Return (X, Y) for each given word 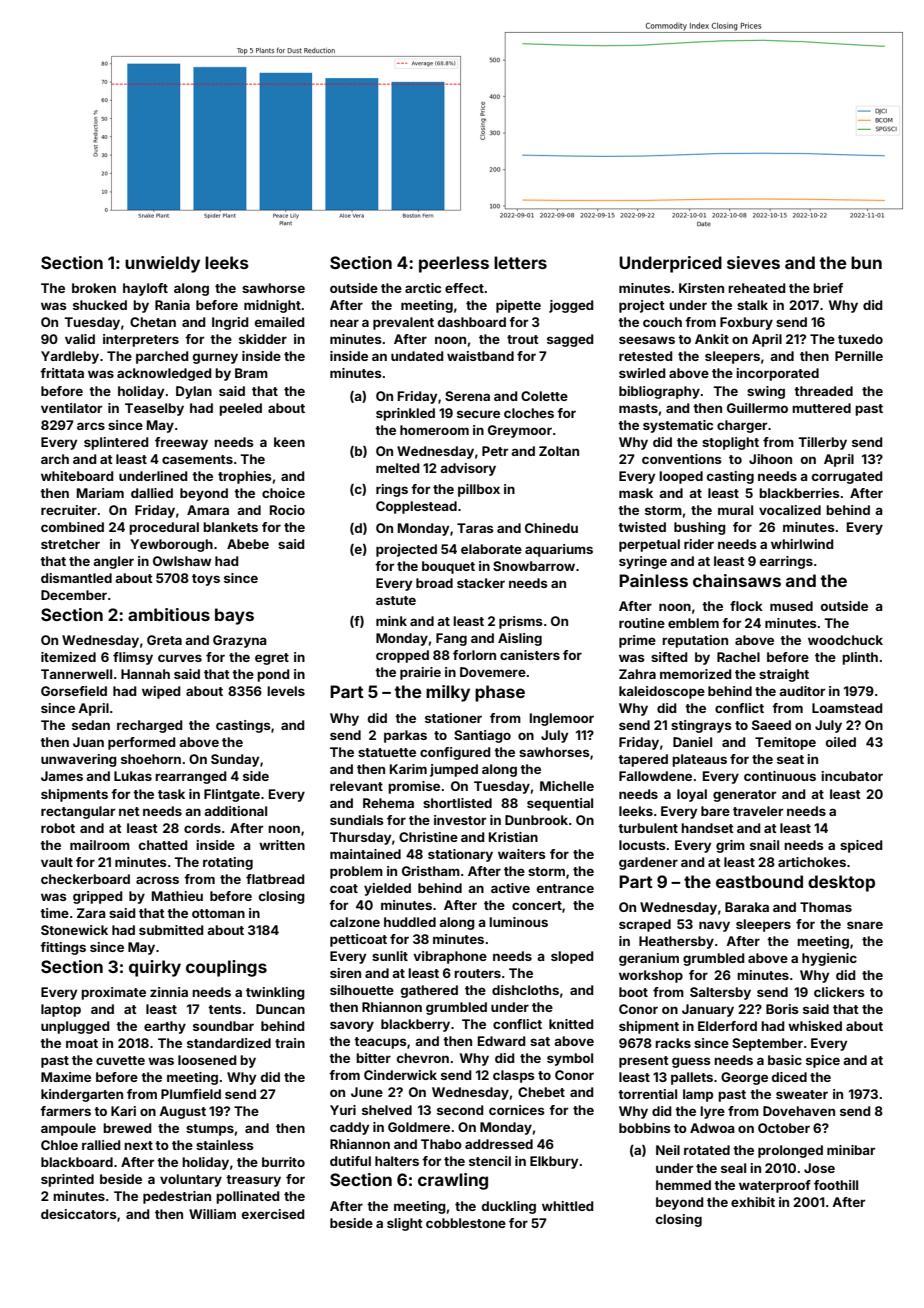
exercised (273, 1214)
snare (865, 925)
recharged (150, 726)
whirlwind (802, 544)
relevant (356, 786)
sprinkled (405, 414)
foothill (836, 1185)
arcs (91, 426)
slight (405, 1224)
